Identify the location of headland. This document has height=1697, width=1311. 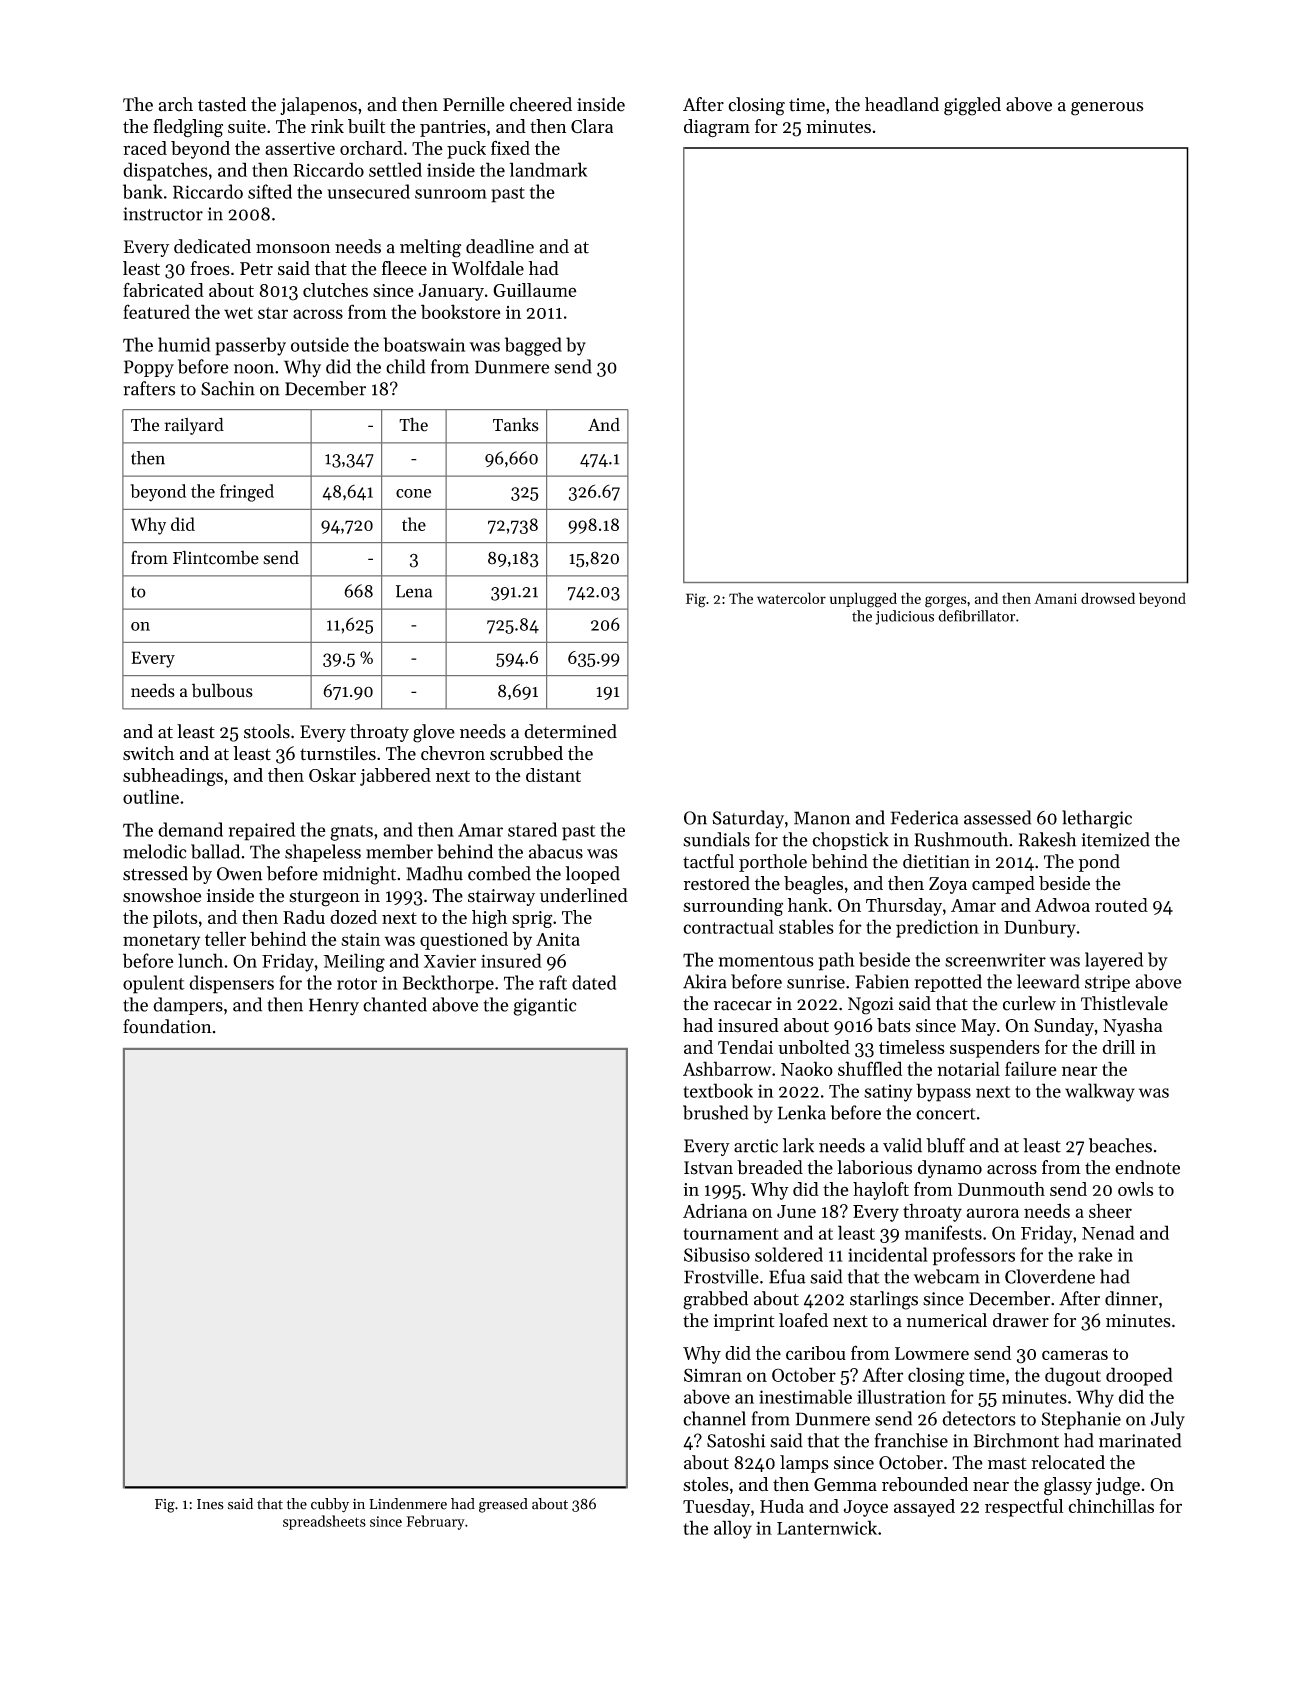
(902, 104).
